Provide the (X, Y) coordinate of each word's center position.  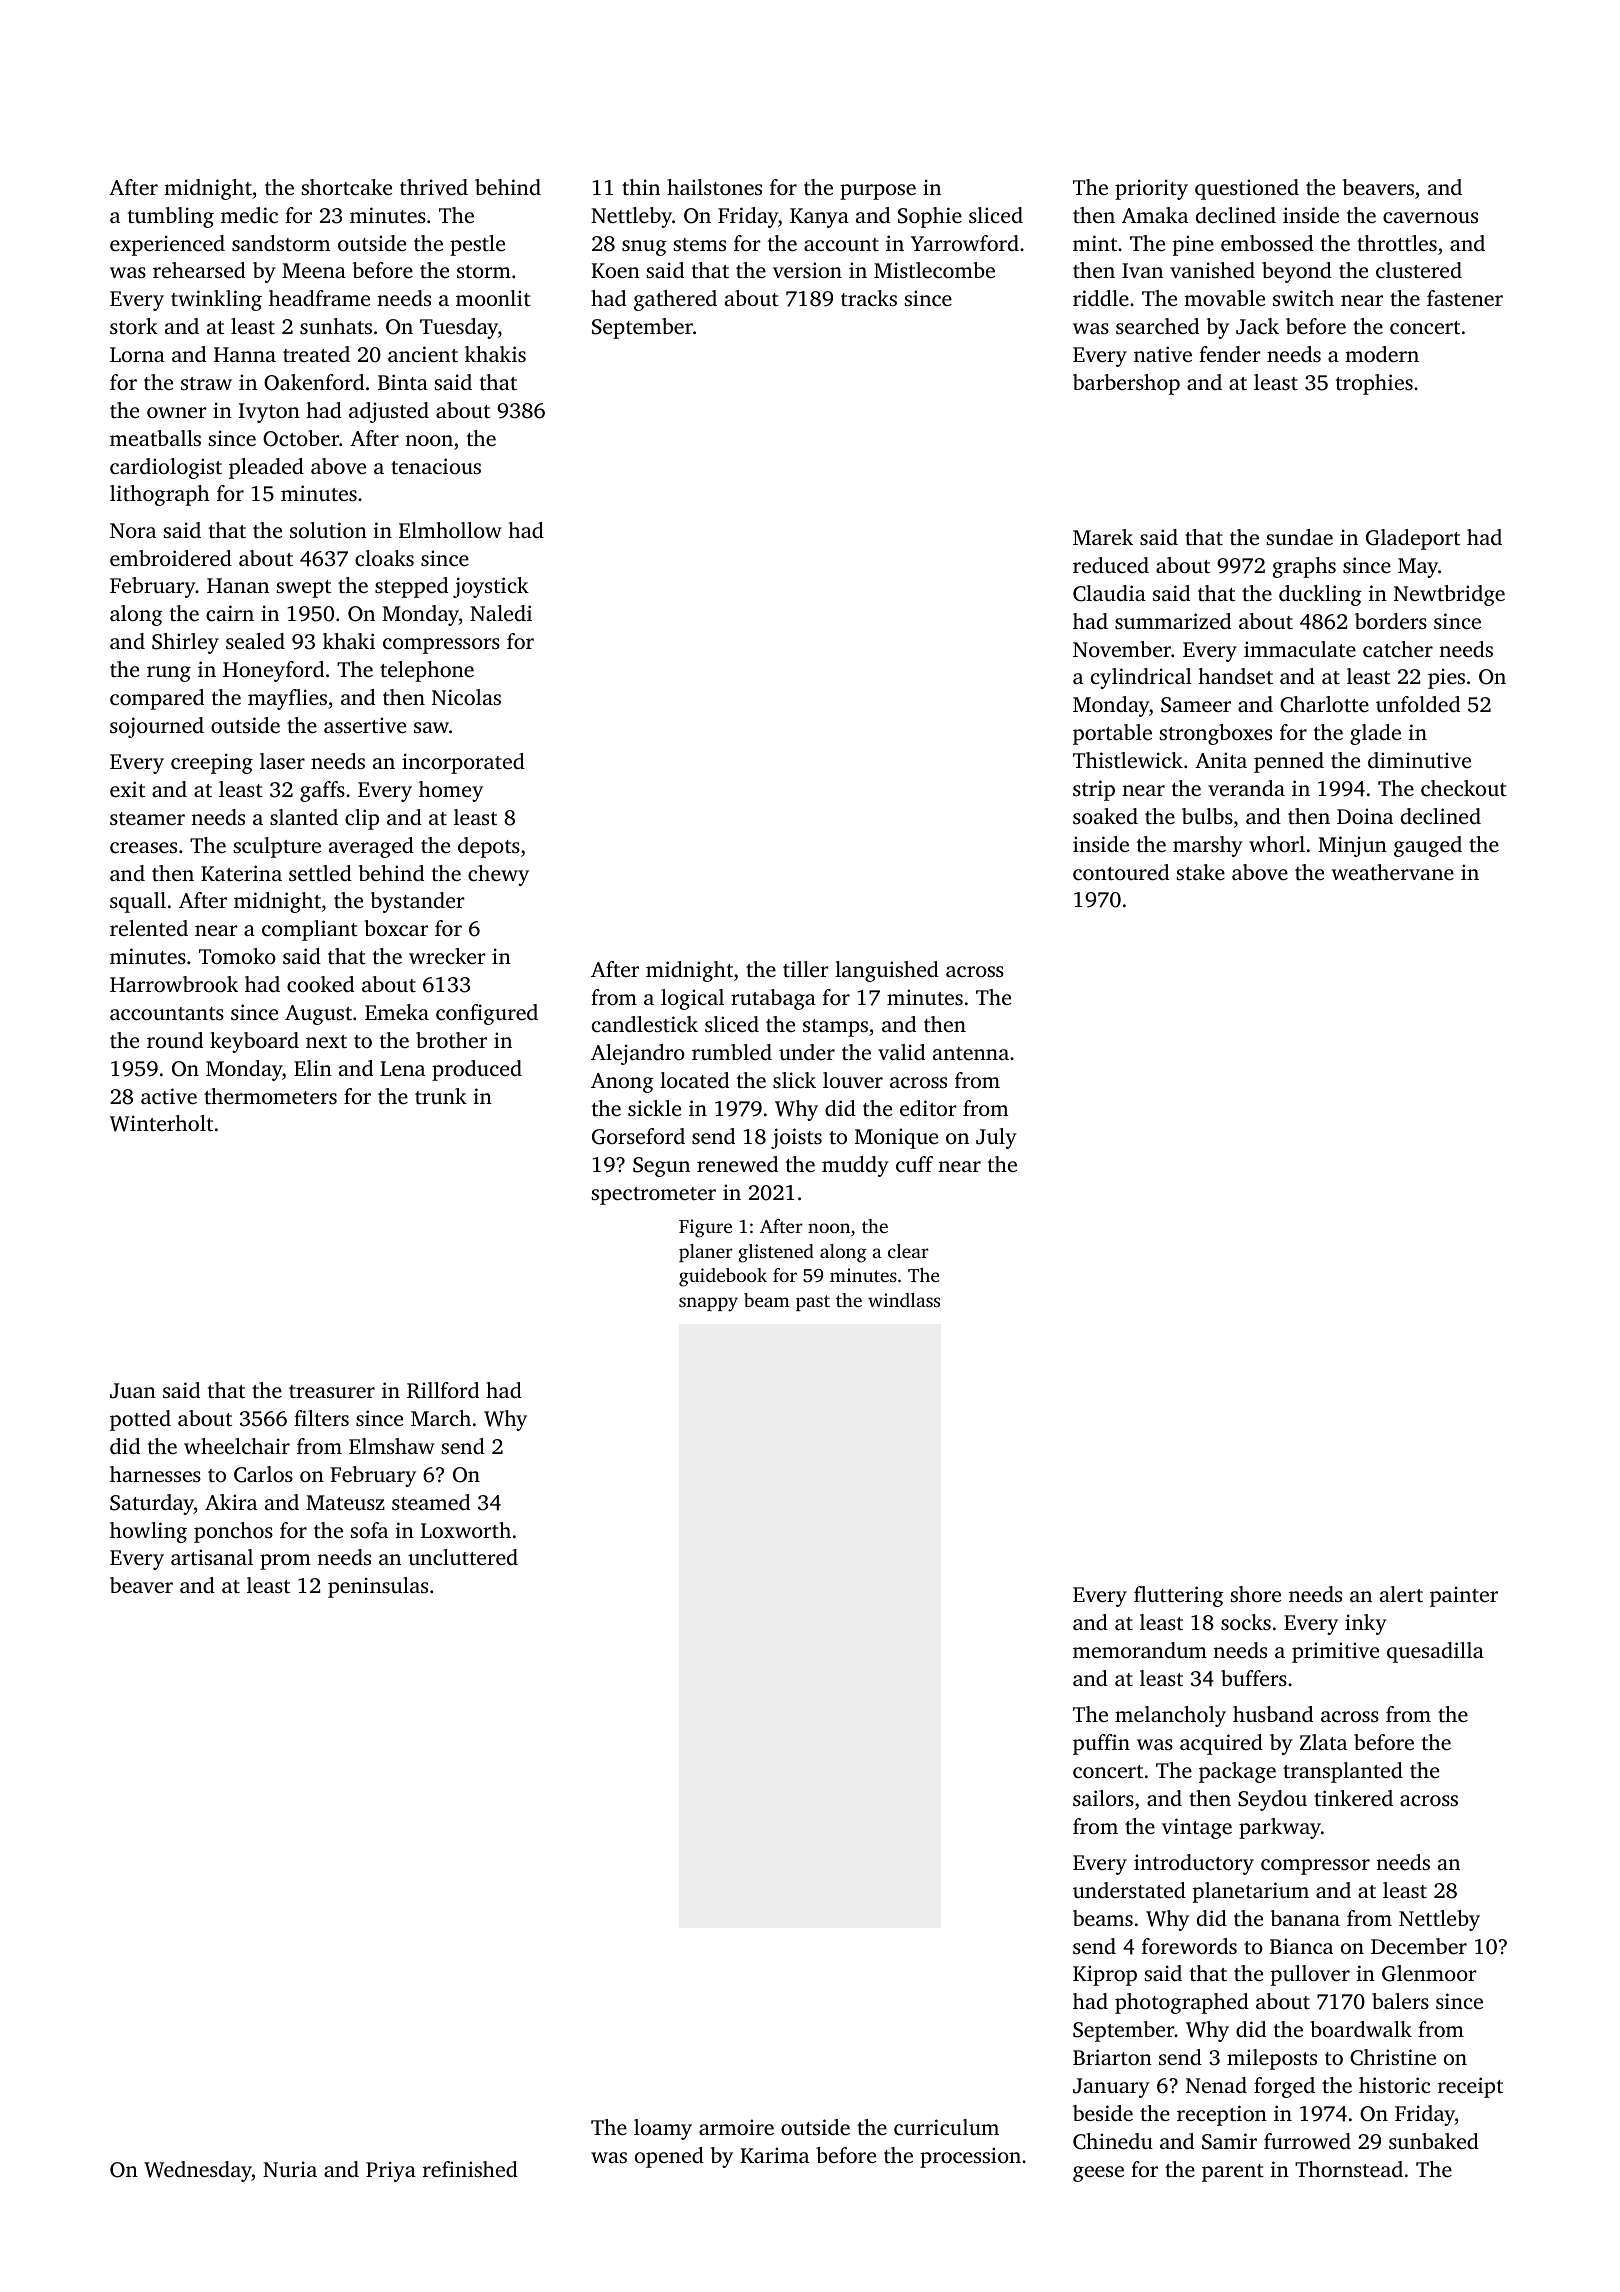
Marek (1103, 537)
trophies (1374, 384)
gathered (675, 300)
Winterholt (161, 1123)
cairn (230, 613)
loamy (663, 2129)
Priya (391, 2171)
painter (1464, 1596)
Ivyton (269, 413)
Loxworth (466, 1530)
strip (1094, 790)
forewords (1189, 1946)
